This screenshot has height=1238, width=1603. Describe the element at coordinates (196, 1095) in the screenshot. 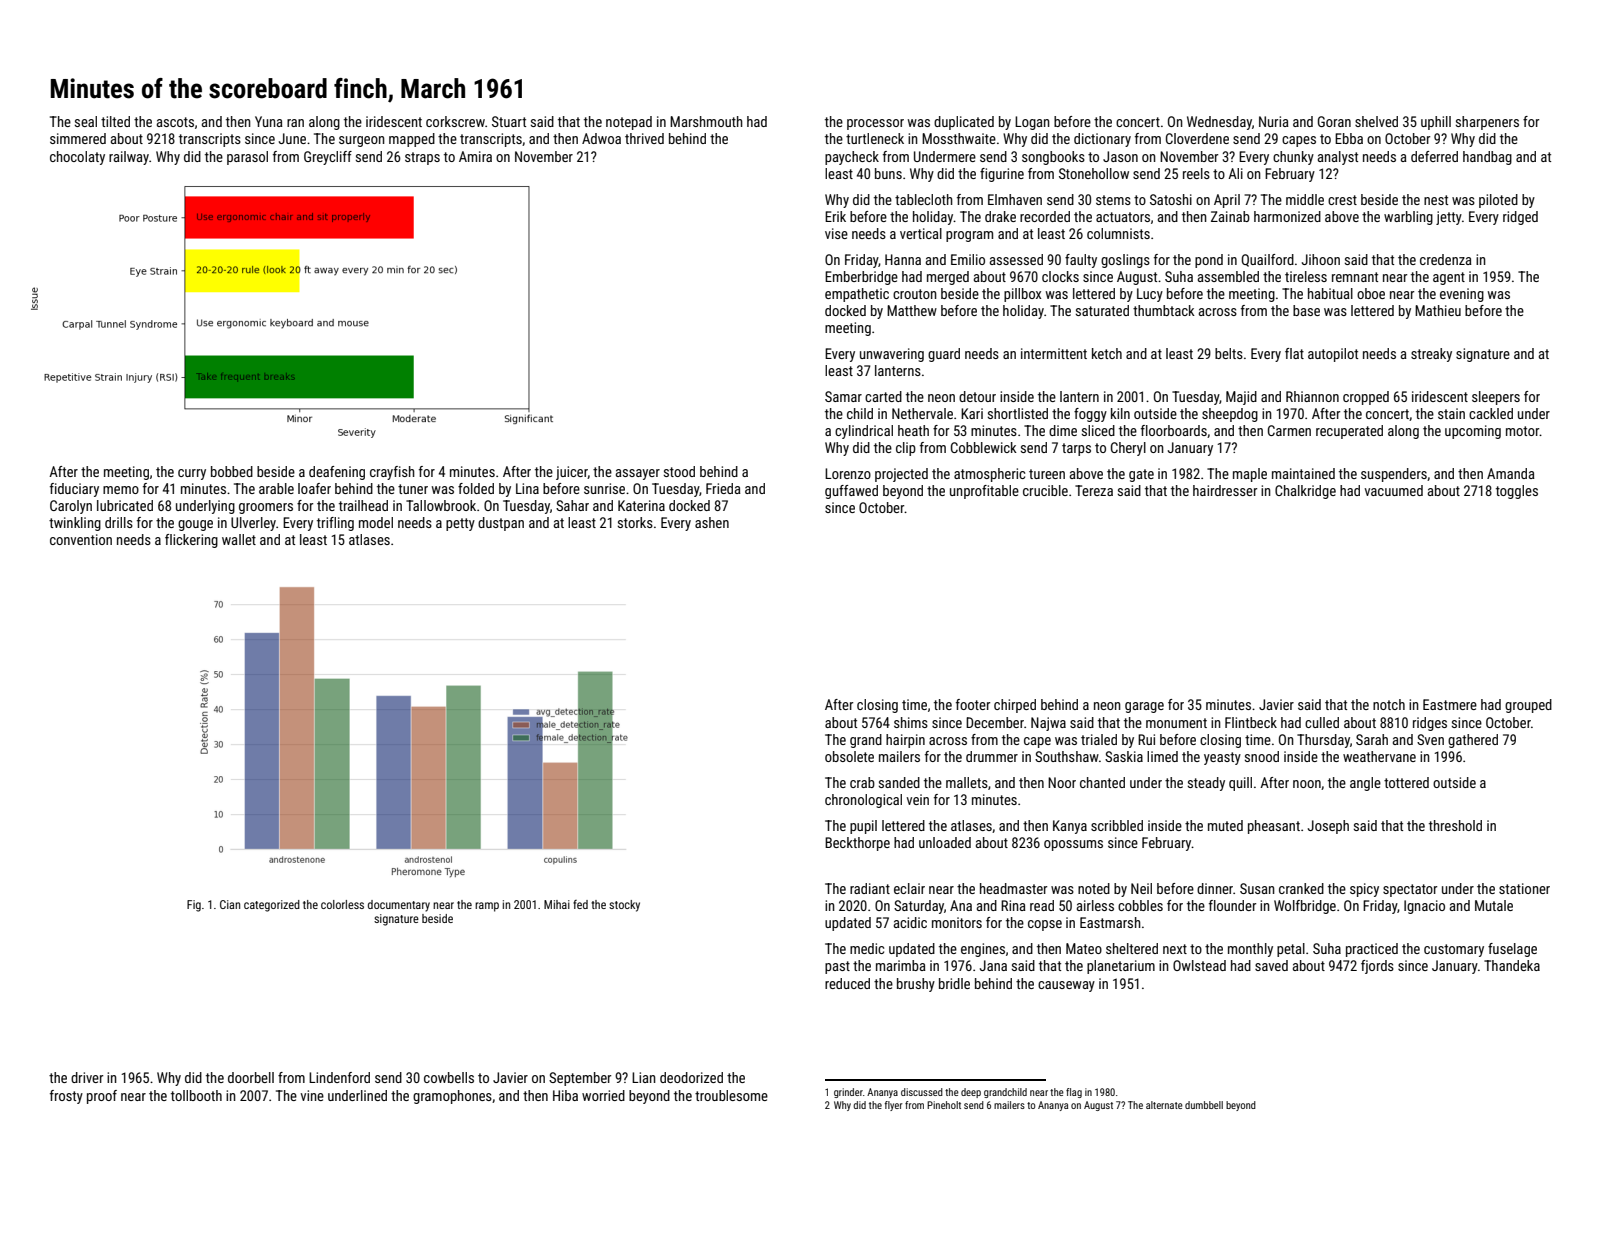

I see `tollbooth` at that location.
